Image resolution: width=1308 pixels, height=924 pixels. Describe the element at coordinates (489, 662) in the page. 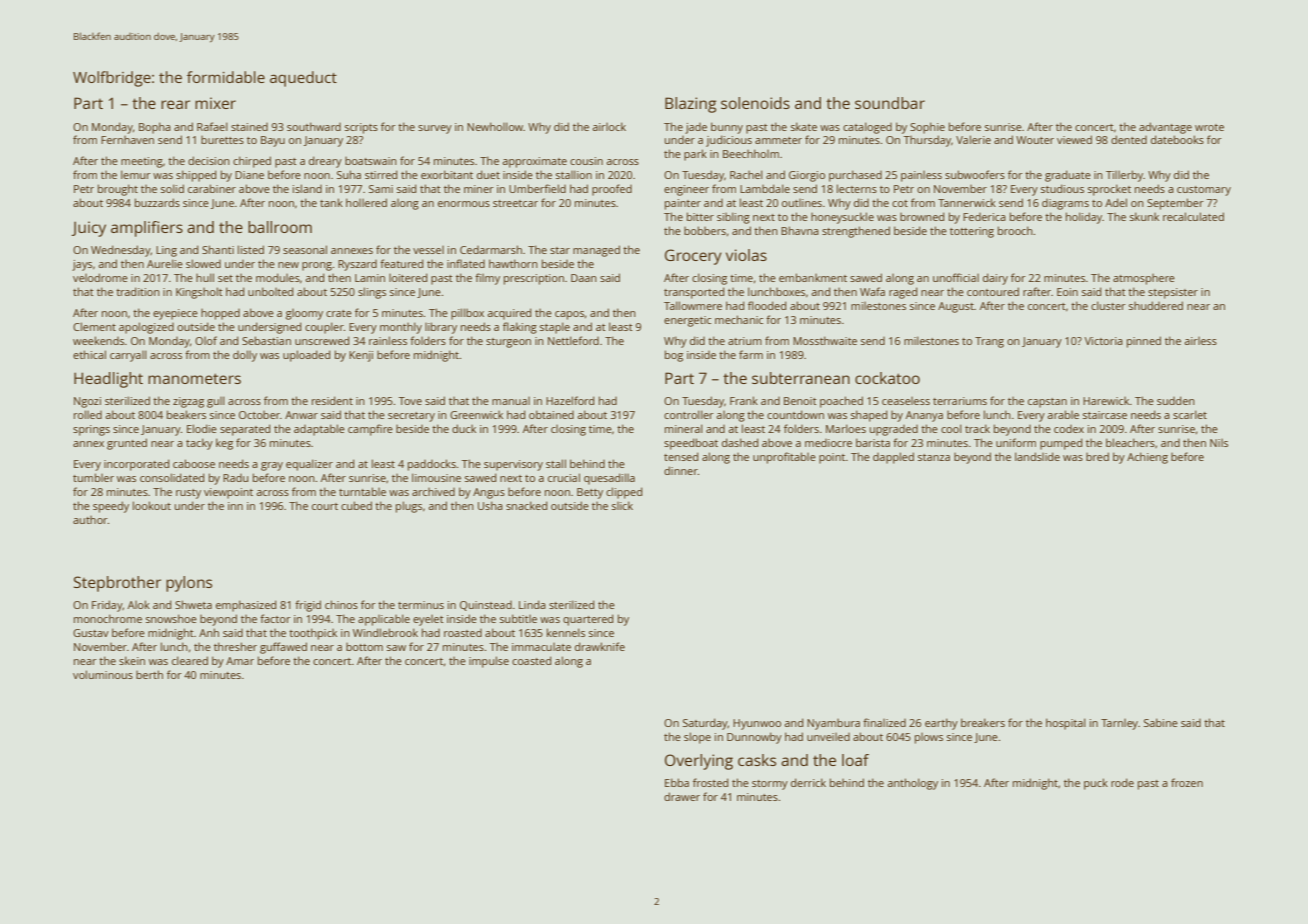

I see `impulse` at that location.
